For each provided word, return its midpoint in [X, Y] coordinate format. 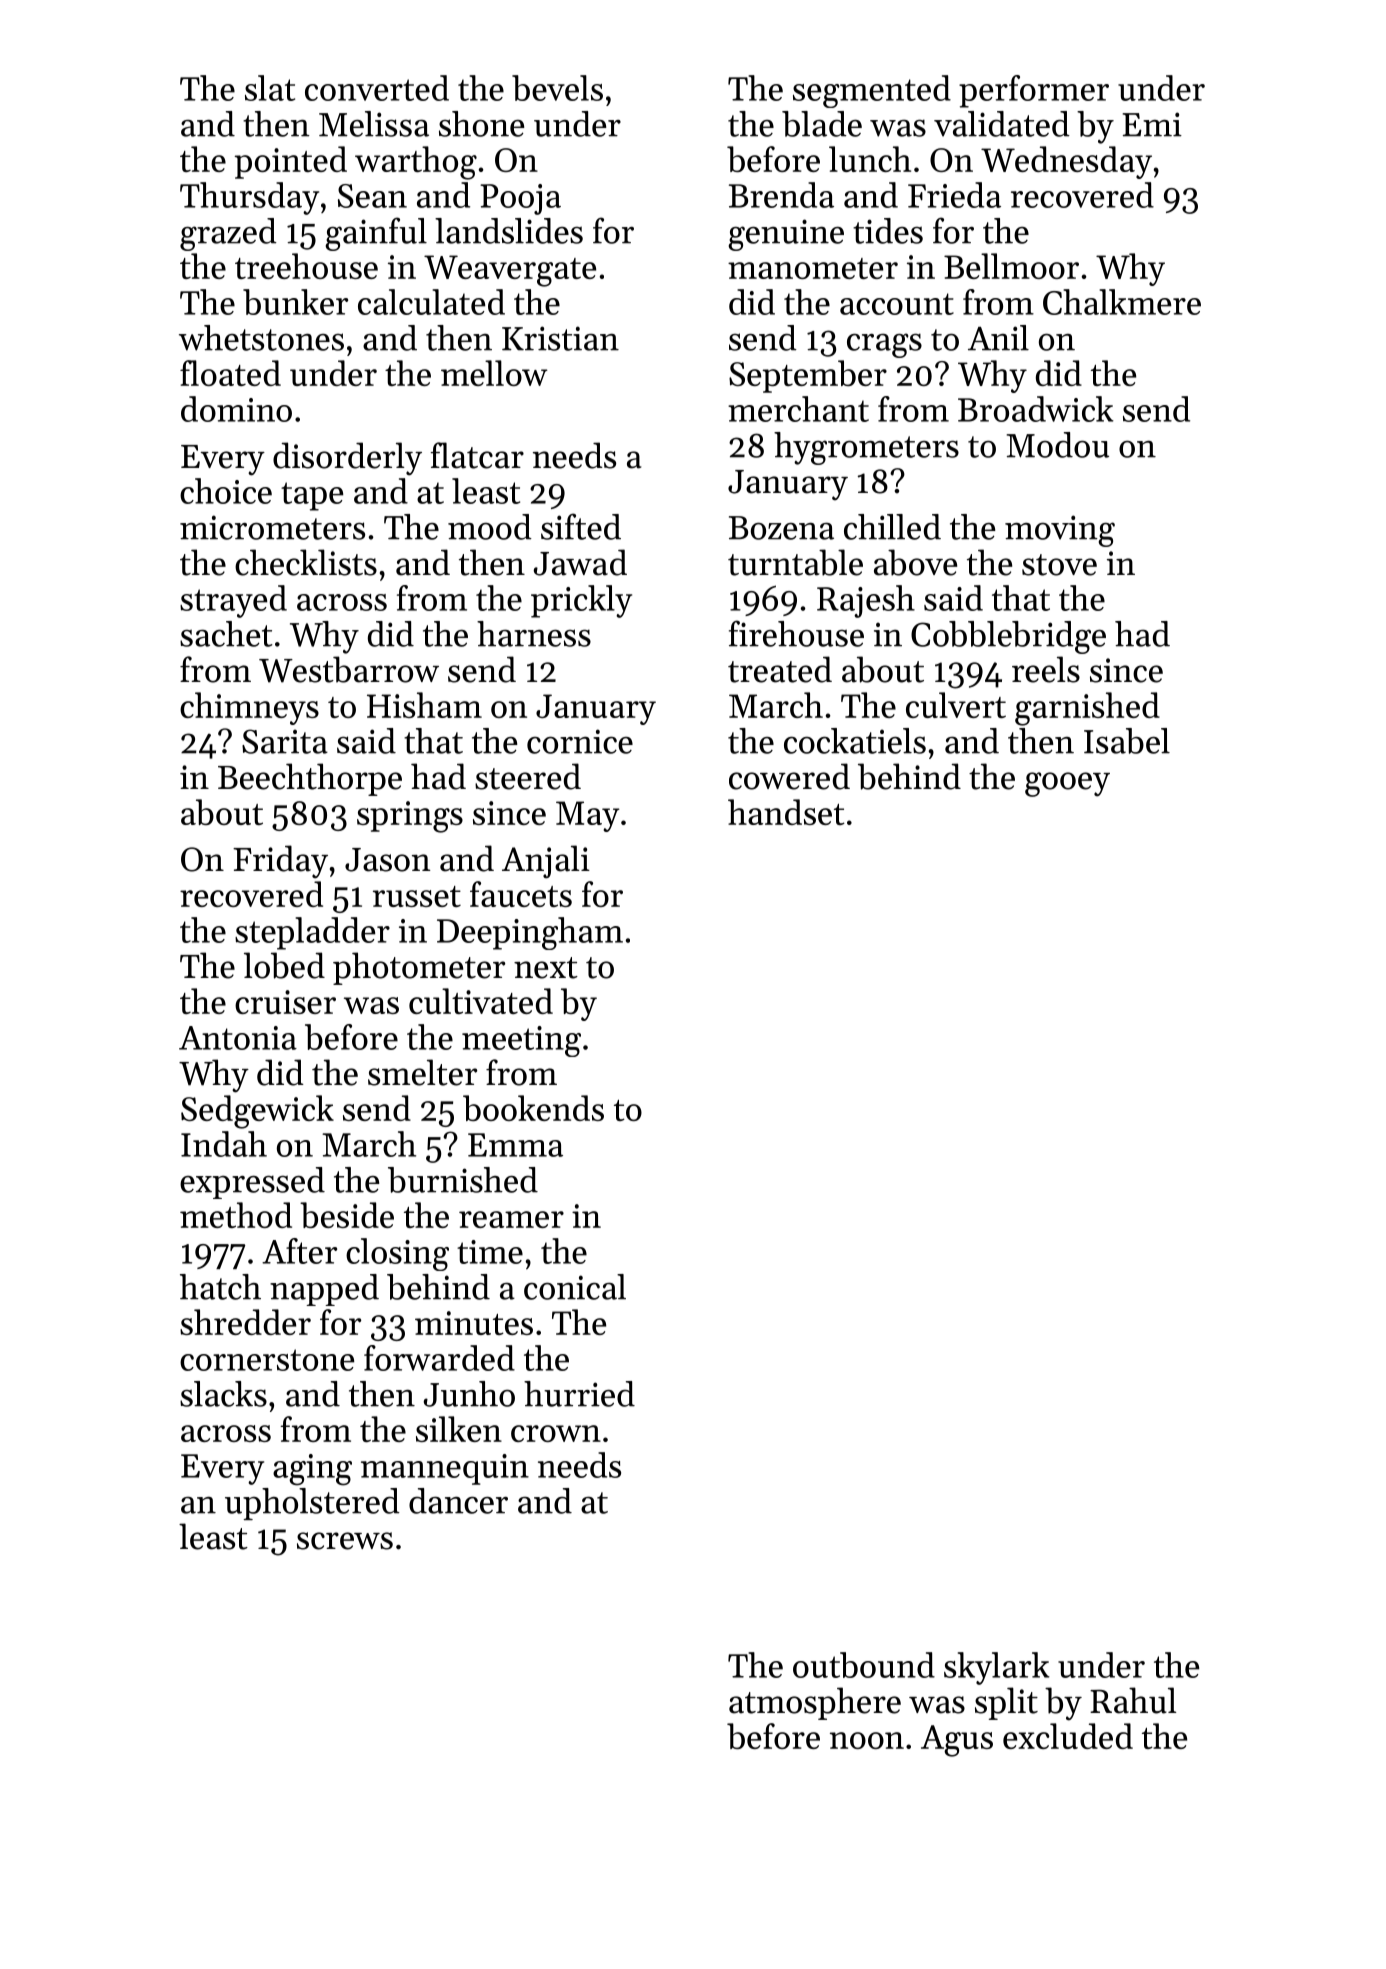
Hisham [424, 705]
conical [575, 1287]
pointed [290, 162]
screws [345, 1541]
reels [1046, 669]
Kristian [560, 338]
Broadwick [1036, 409]
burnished [463, 1180]
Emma [515, 1145]
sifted [581, 526]
